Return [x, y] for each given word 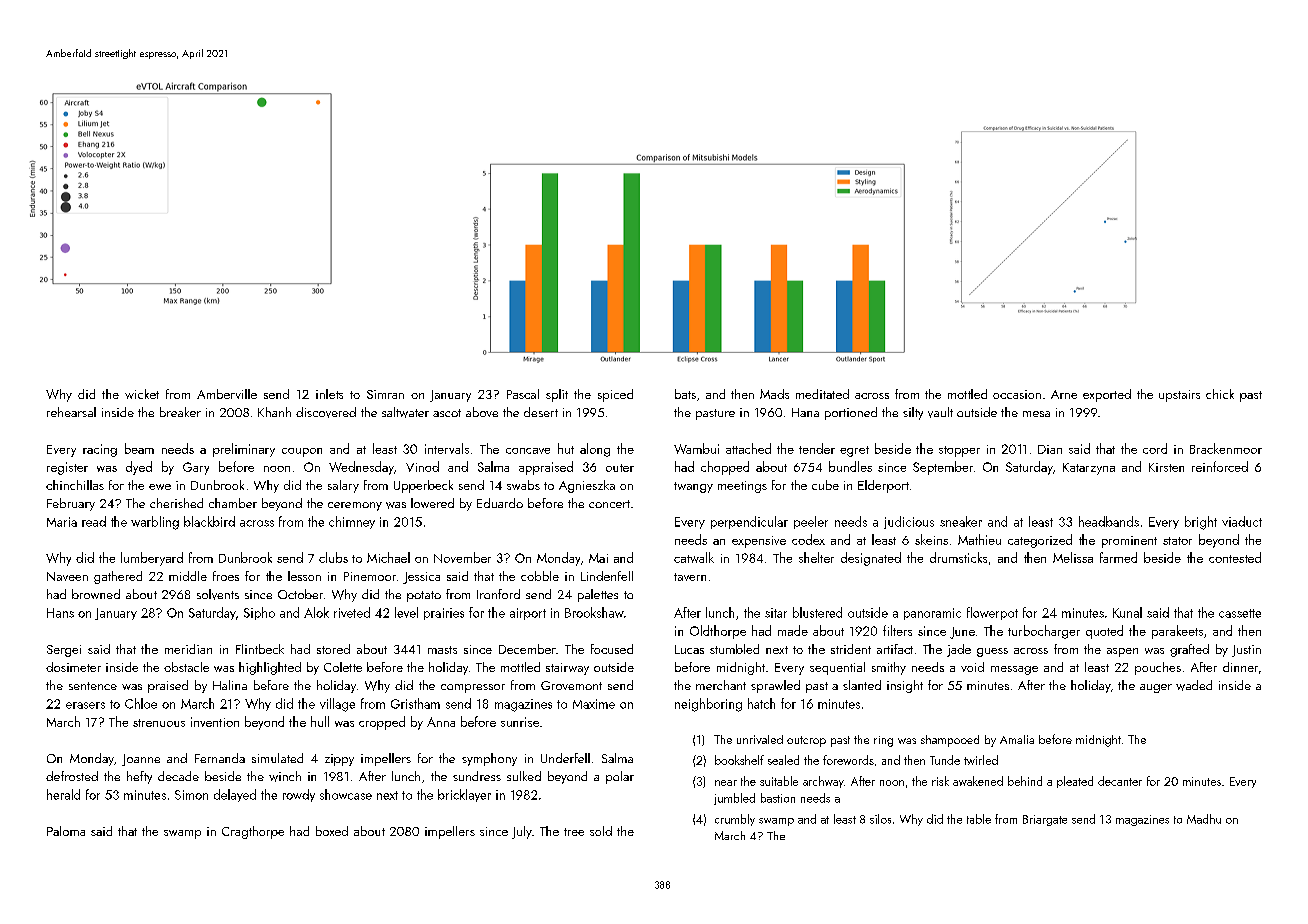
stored [333, 649]
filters [897, 630]
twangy [693, 487]
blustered [817, 612]
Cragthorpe [253, 832]
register [67, 468]
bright [1201, 523]
